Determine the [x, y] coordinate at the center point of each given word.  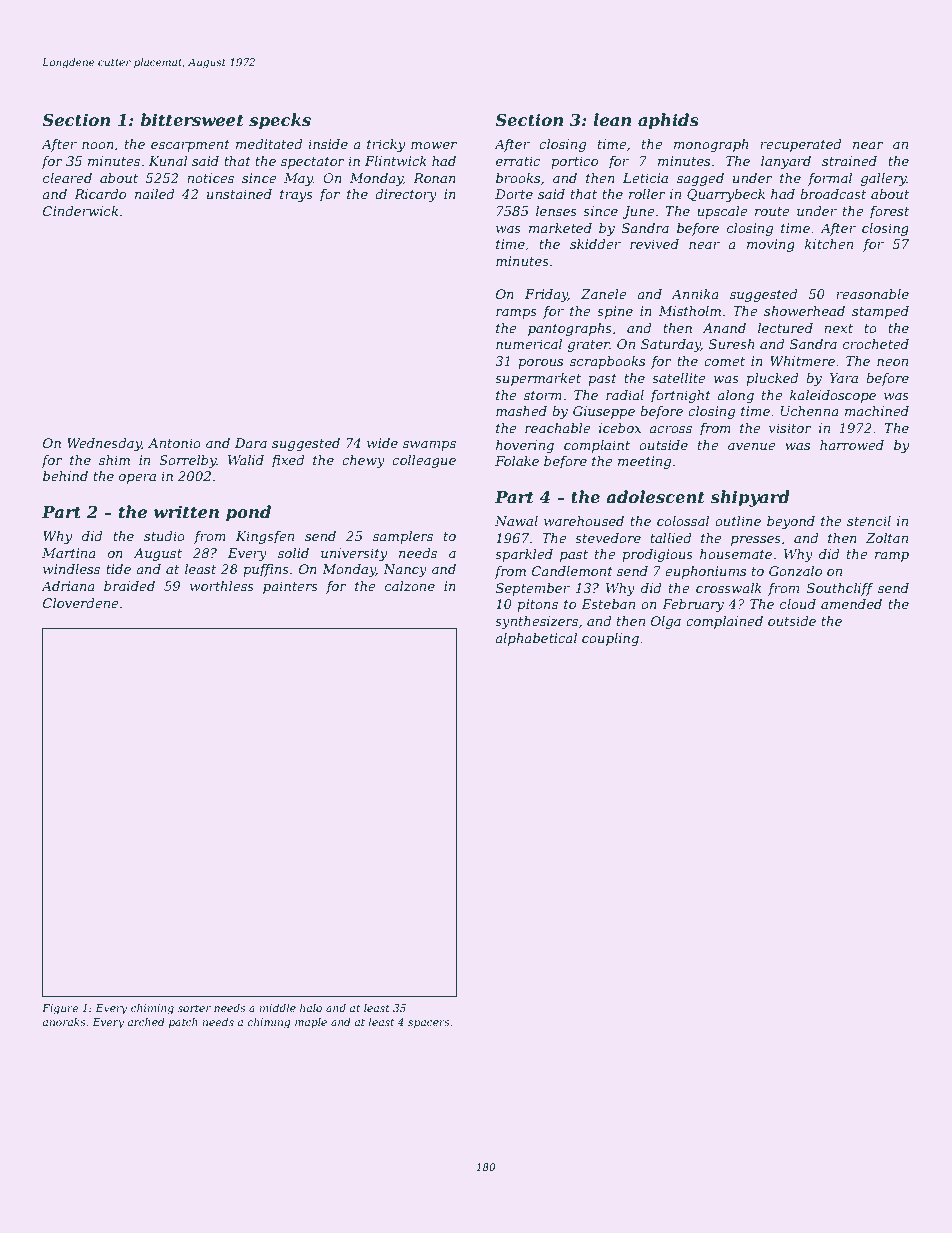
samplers [403, 537]
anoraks [64, 1022]
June [638, 212]
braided [129, 586]
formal [830, 179]
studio [164, 536]
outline [738, 521]
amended [851, 604]
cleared [67, 178]
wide [382, 443]
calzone [410, 586]
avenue [752, 446]
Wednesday [104, 444]
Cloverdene [81, 603]
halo [311, 1008]
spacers [429, 1024]
